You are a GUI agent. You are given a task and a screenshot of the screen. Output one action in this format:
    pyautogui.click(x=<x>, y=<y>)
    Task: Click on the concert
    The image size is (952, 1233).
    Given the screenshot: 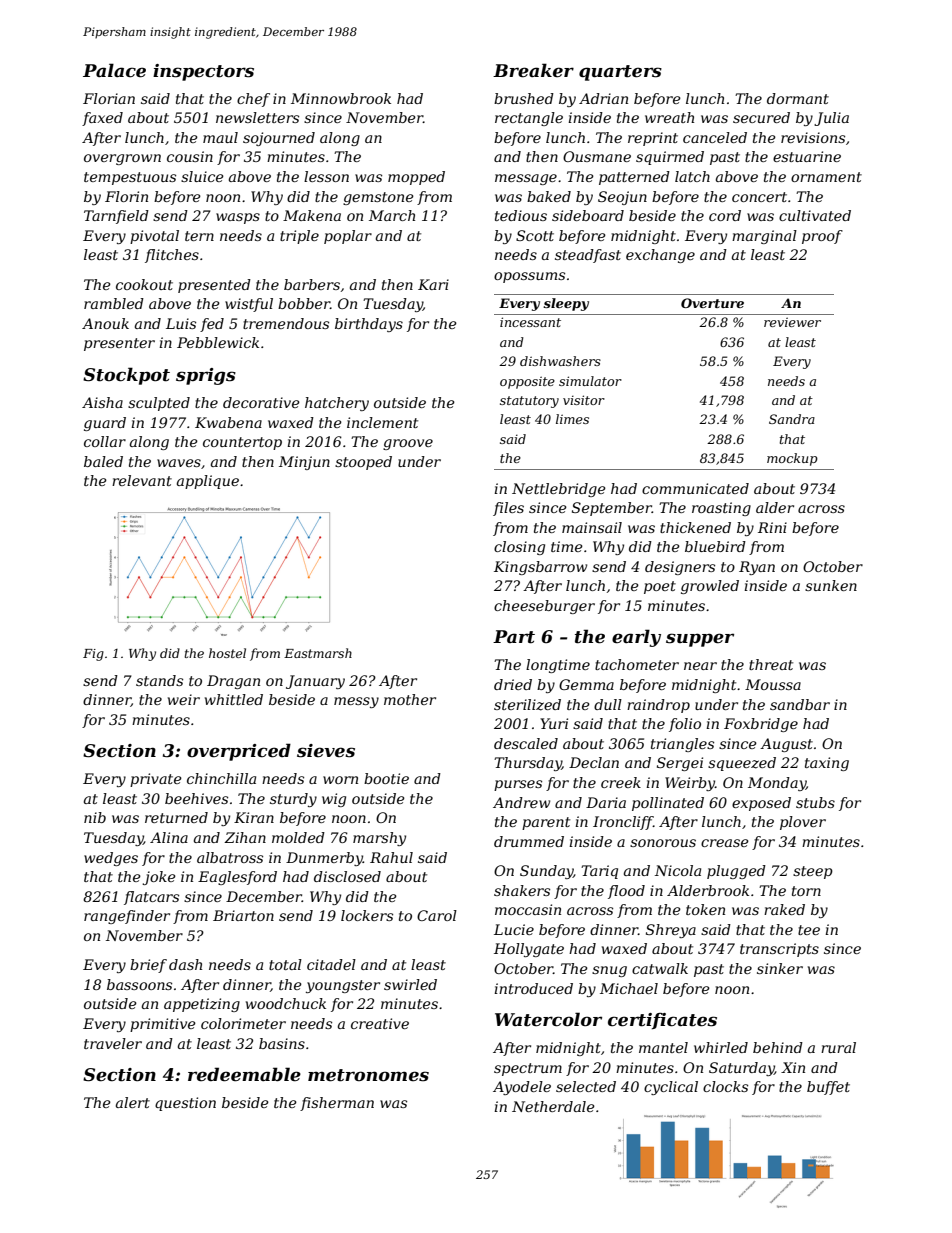 What is the action you would take?
    pyautogui.click(x=759, y=197)
